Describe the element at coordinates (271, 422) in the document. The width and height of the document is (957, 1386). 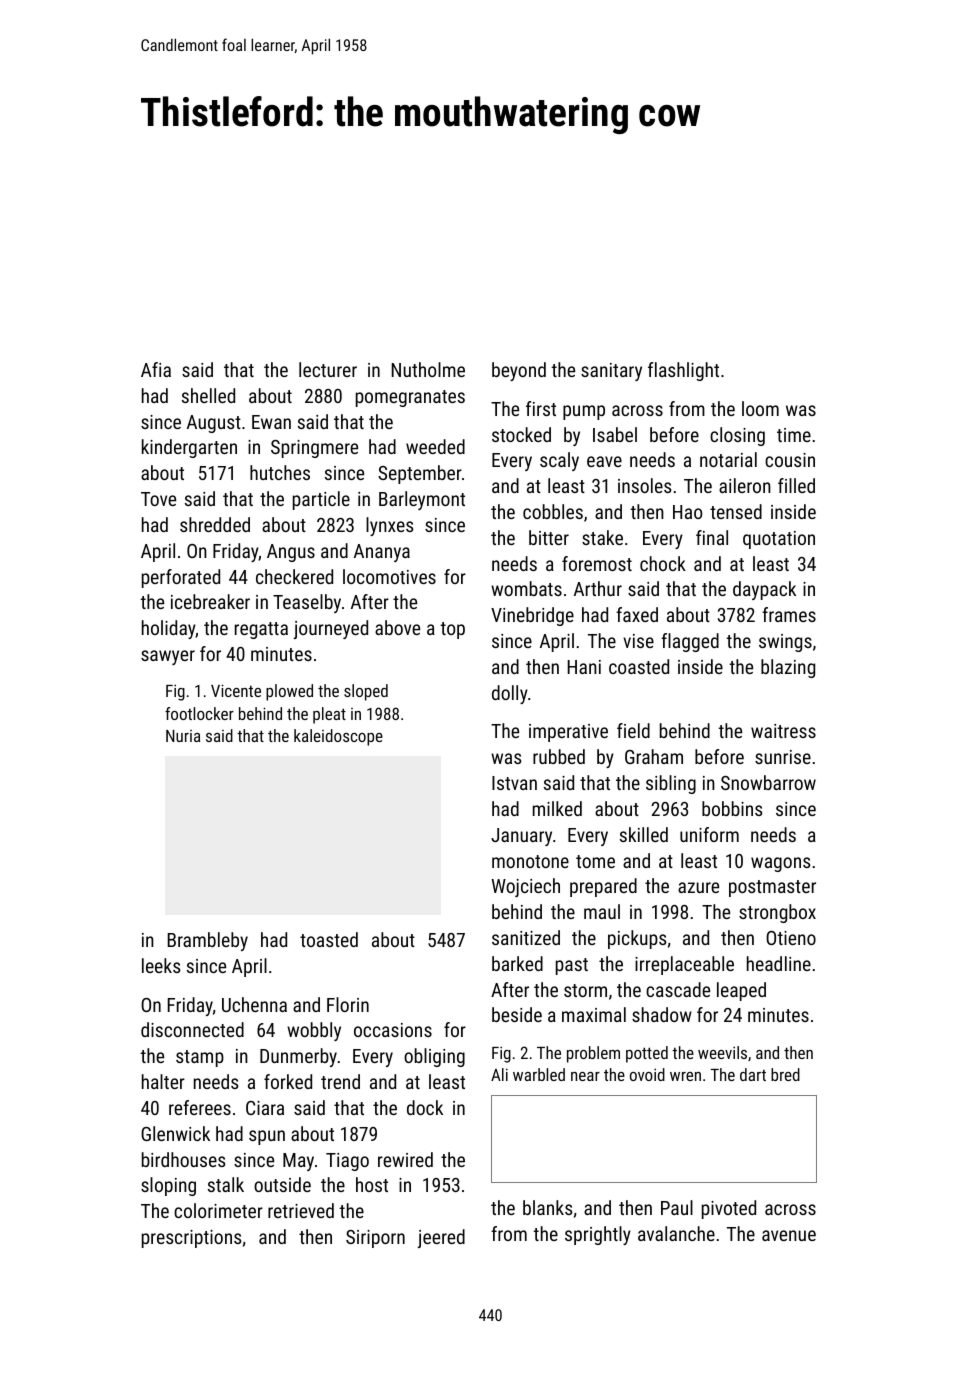
I see `Ewan` at that location.
